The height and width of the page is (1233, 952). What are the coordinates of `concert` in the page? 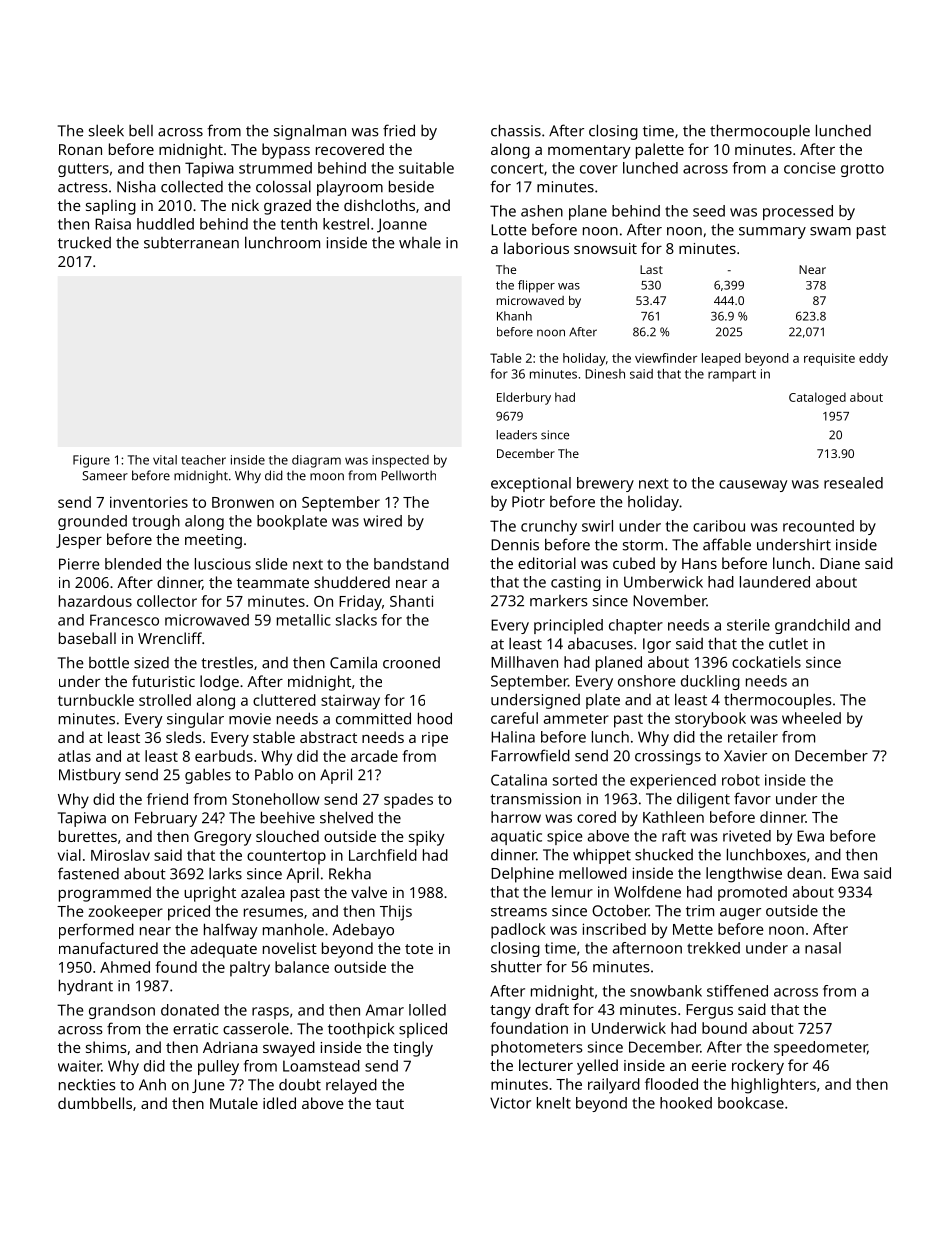 It's located at (517, 168).
